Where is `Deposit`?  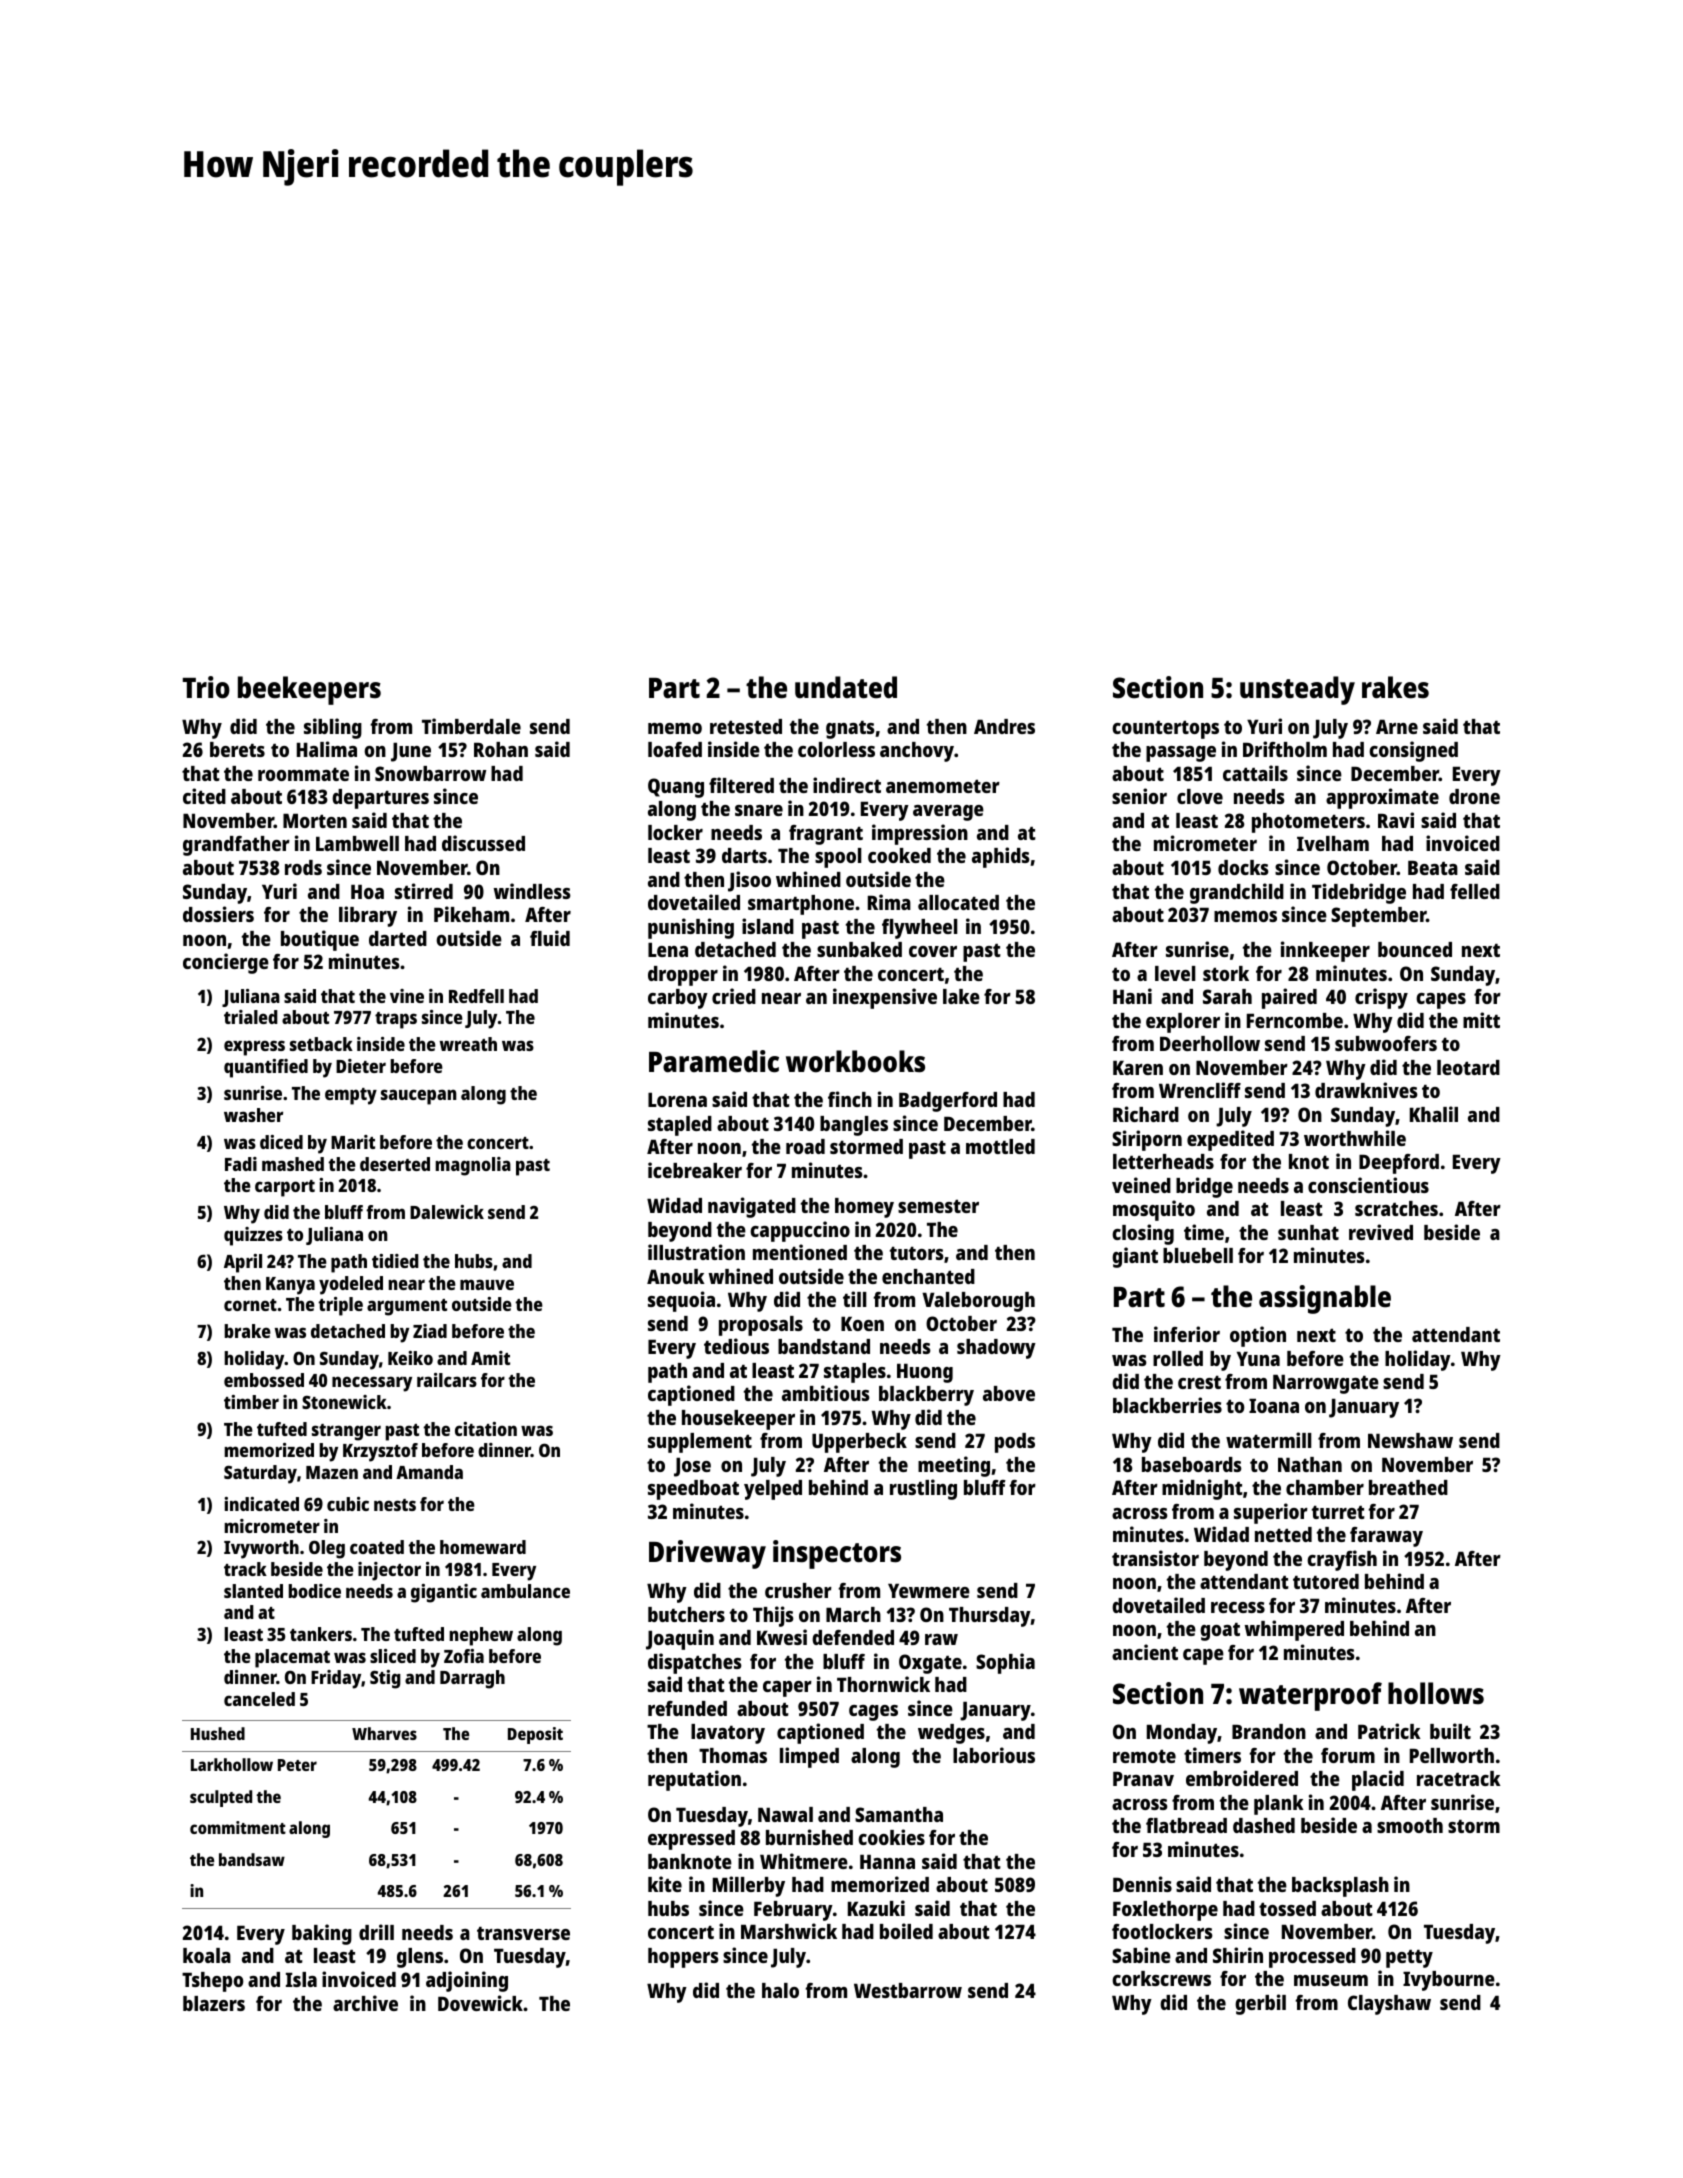 Deposit is located at coordinates (535, 1735).
